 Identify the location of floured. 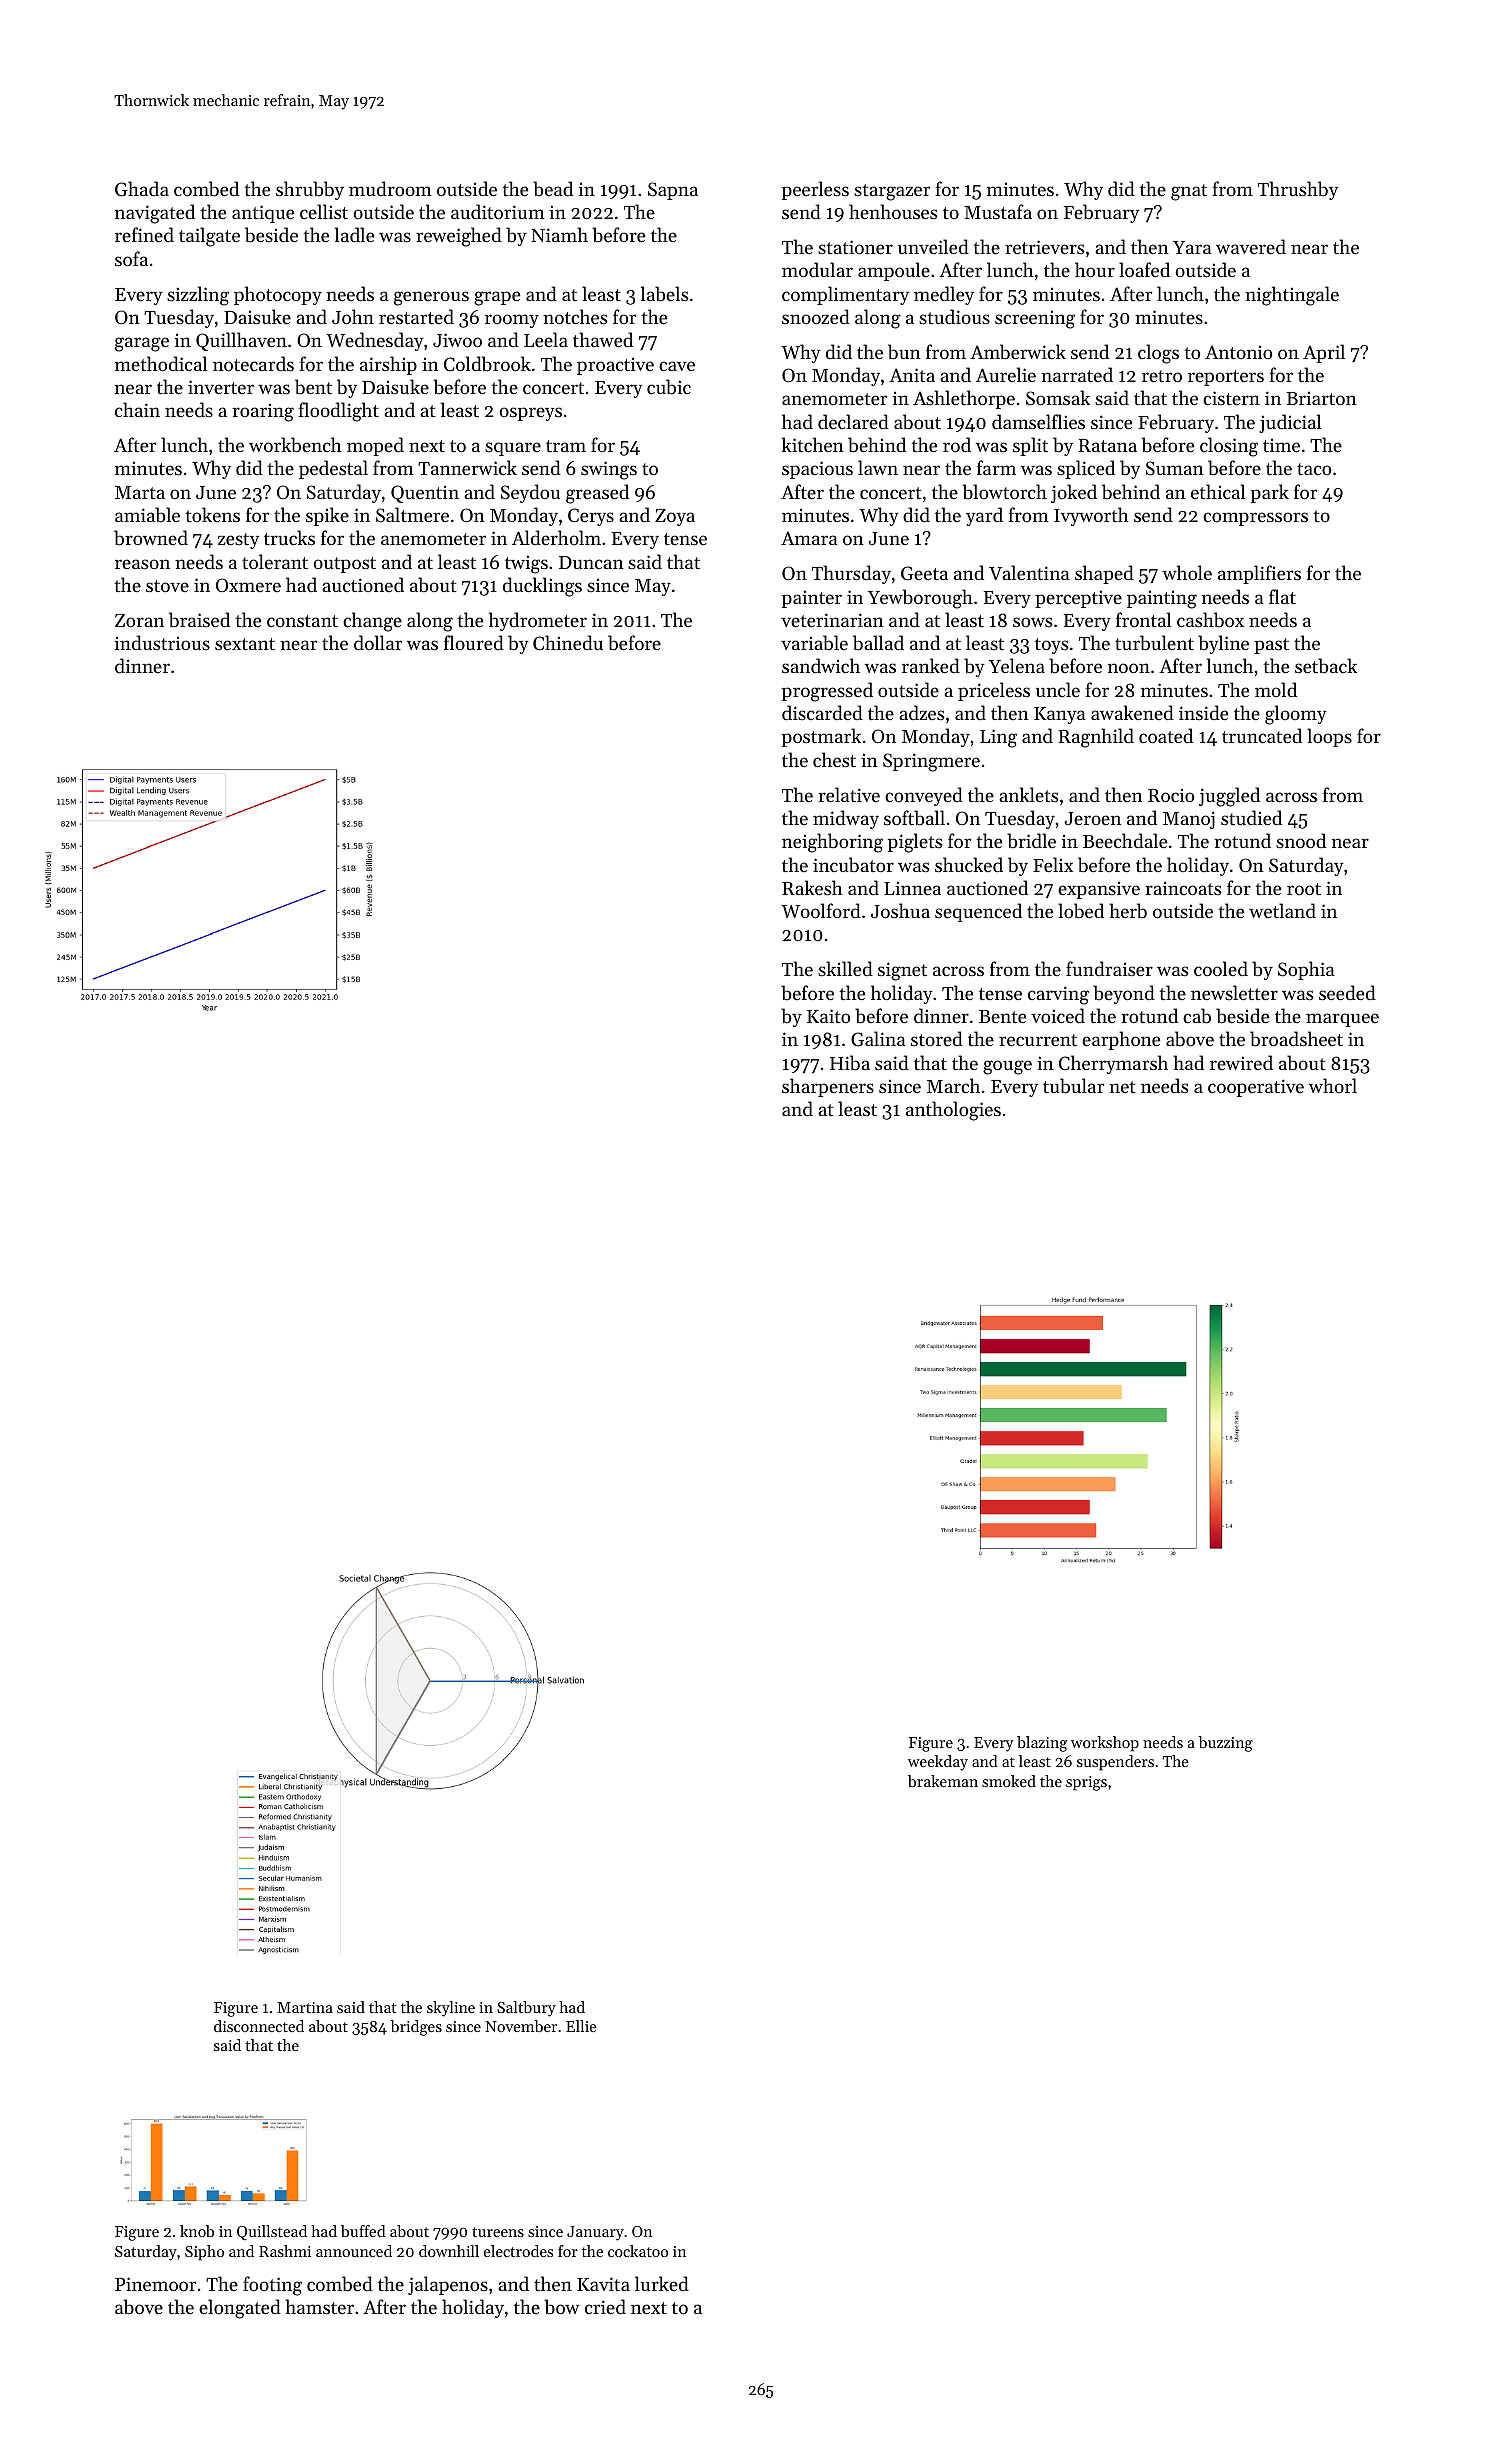
(474, 642).
